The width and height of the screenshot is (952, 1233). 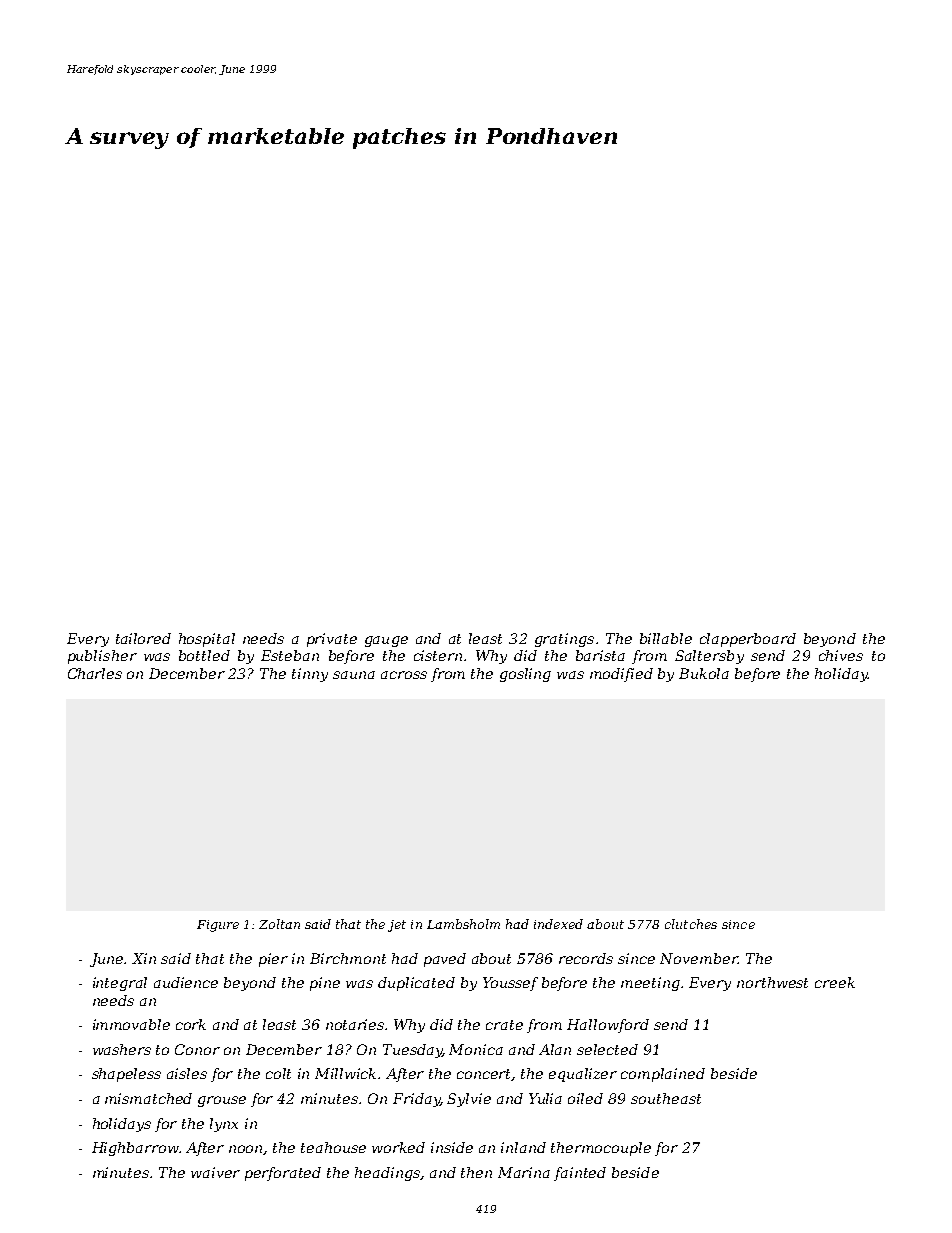 I want to click on inland, so click(x=523, y=1147).
